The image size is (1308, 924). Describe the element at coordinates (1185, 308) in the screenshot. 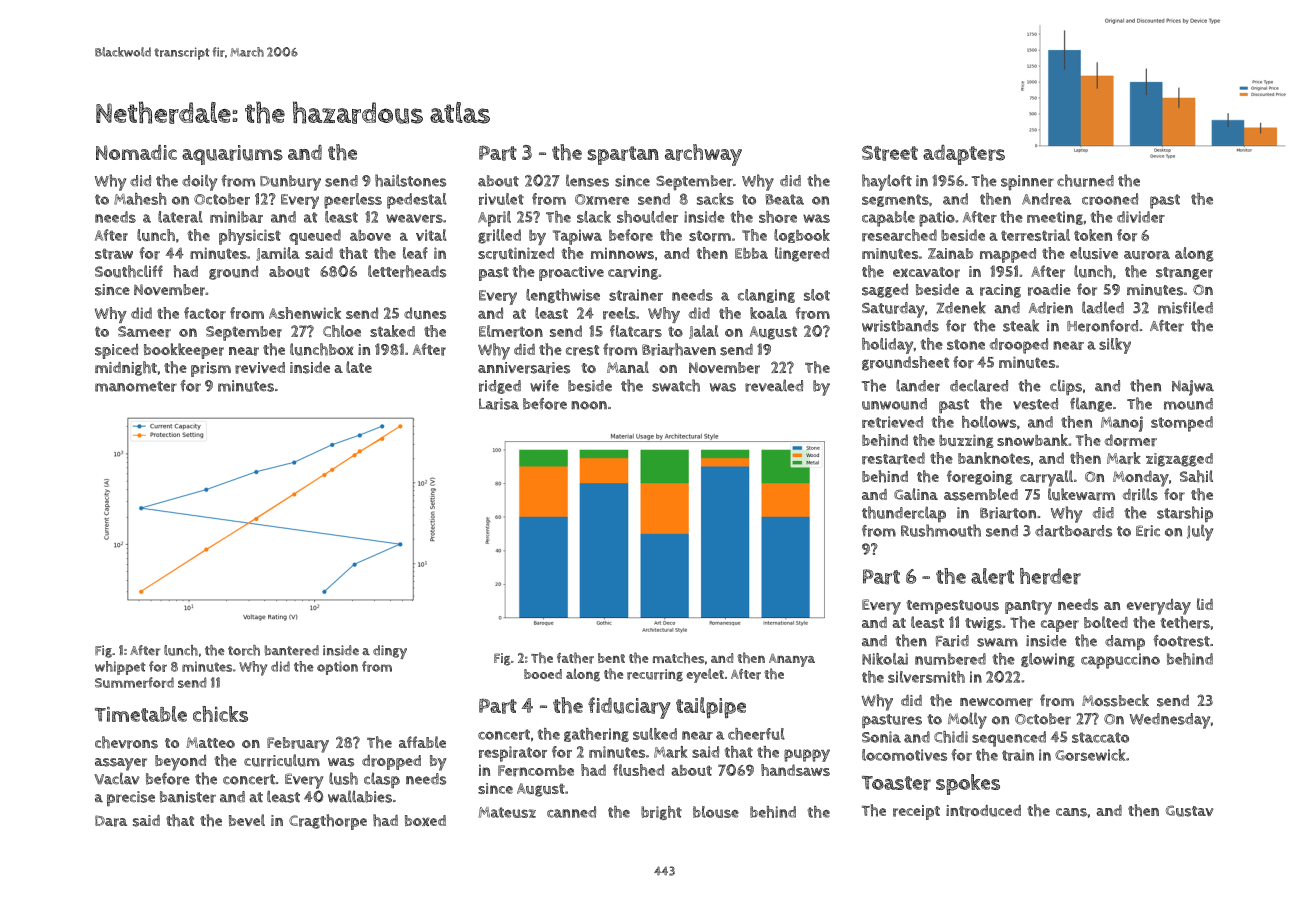

I see `misfiled` at that location.
